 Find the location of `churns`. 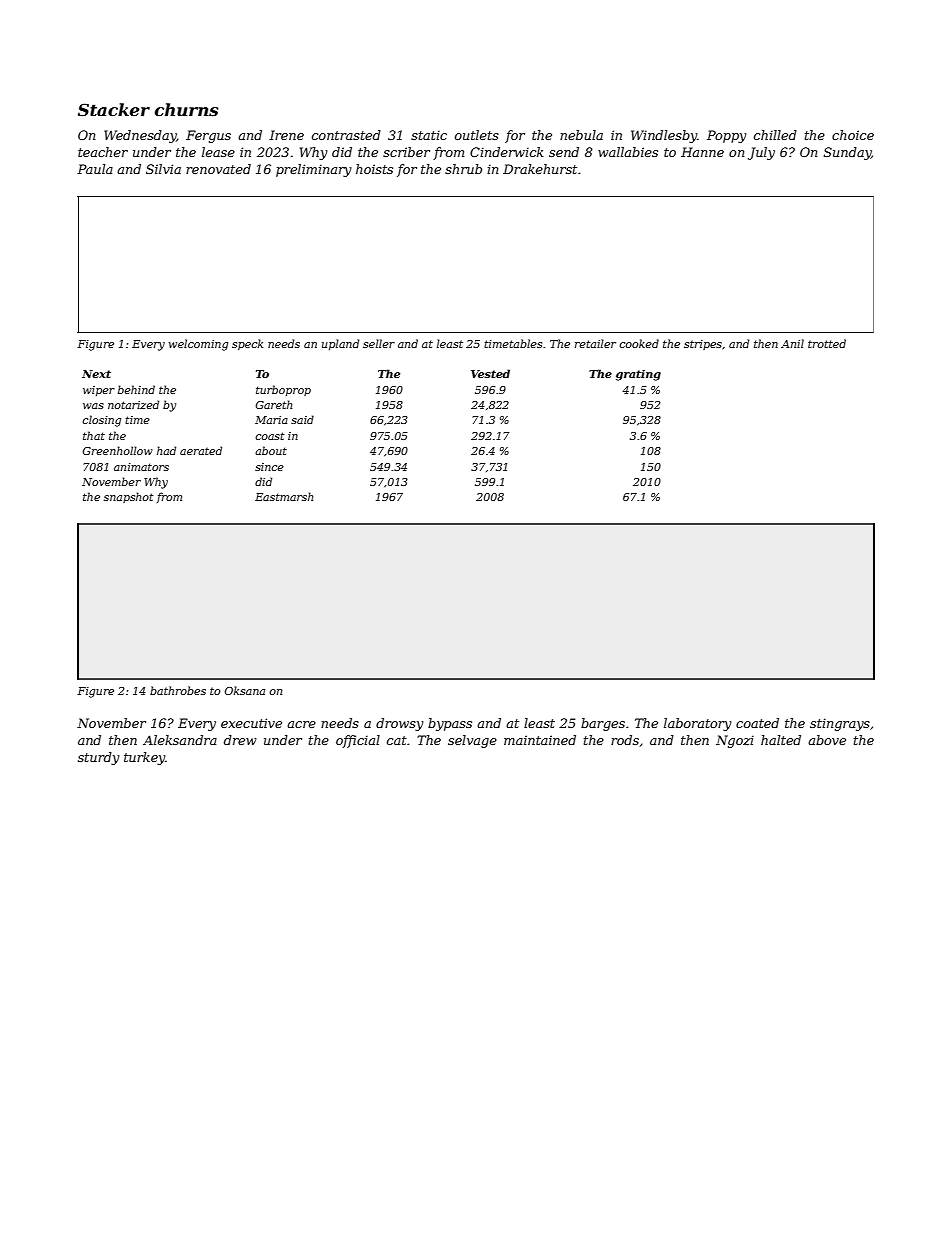

churns is located at coordinates (187, 109).
